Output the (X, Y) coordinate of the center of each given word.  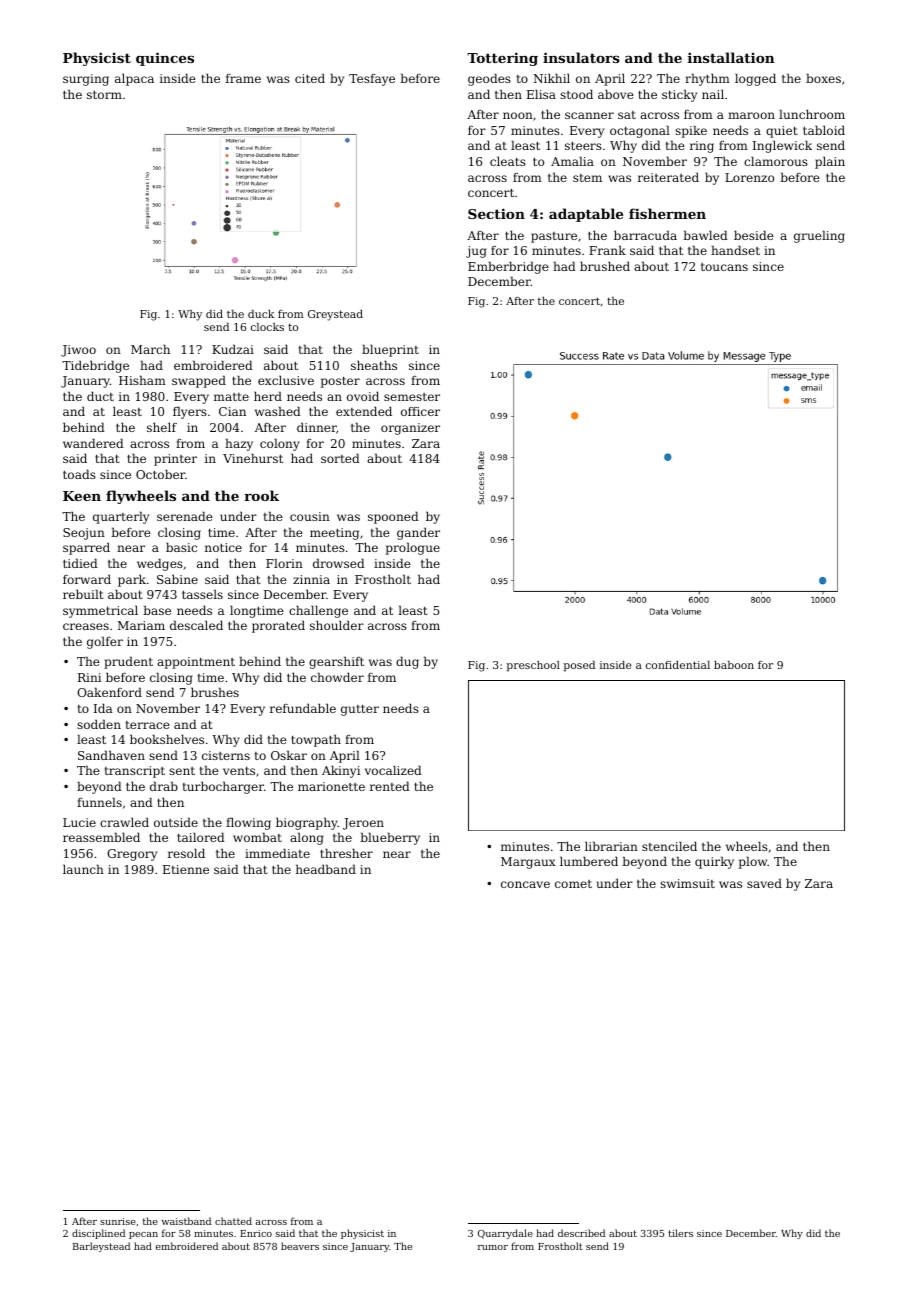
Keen (82, 496)
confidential (678, 665)
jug (476, 252)
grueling (819, 236)
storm (104, 94)
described (581, 1233)
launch (83, 869)
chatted (233, 1221)
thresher (346, 853)
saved (764, 883)
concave (525, 884)
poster (340, 382)
